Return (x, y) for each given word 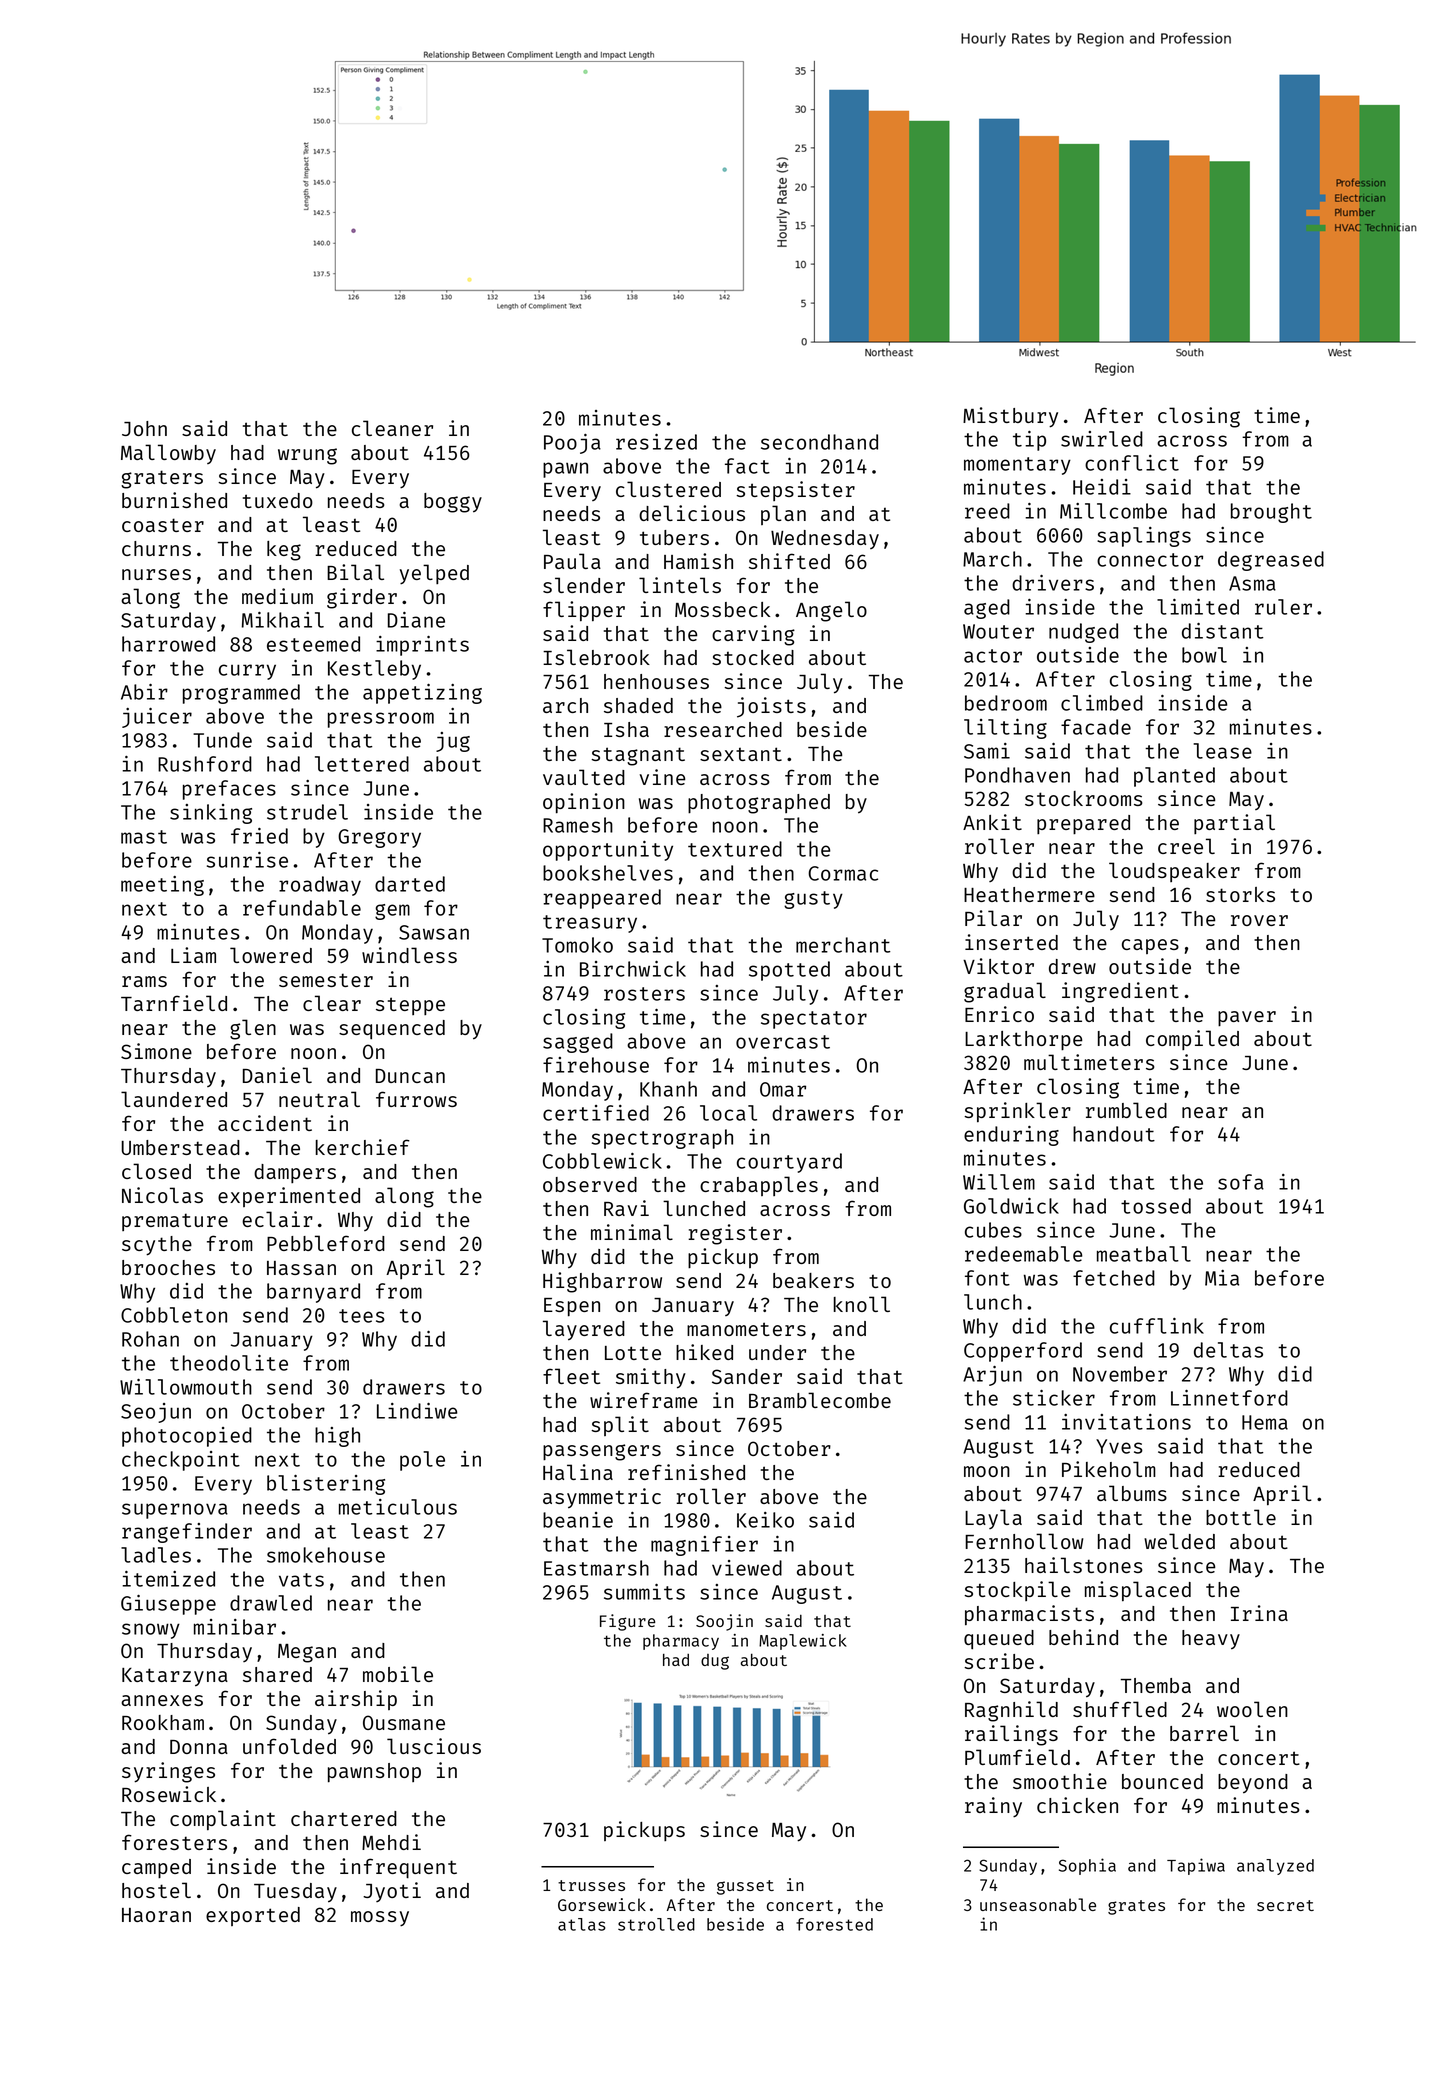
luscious (434, 1746)
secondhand (819, 442)
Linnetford (1229, 1398)
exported (253, 1916)
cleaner (392, 428)
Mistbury (1010, 417)
